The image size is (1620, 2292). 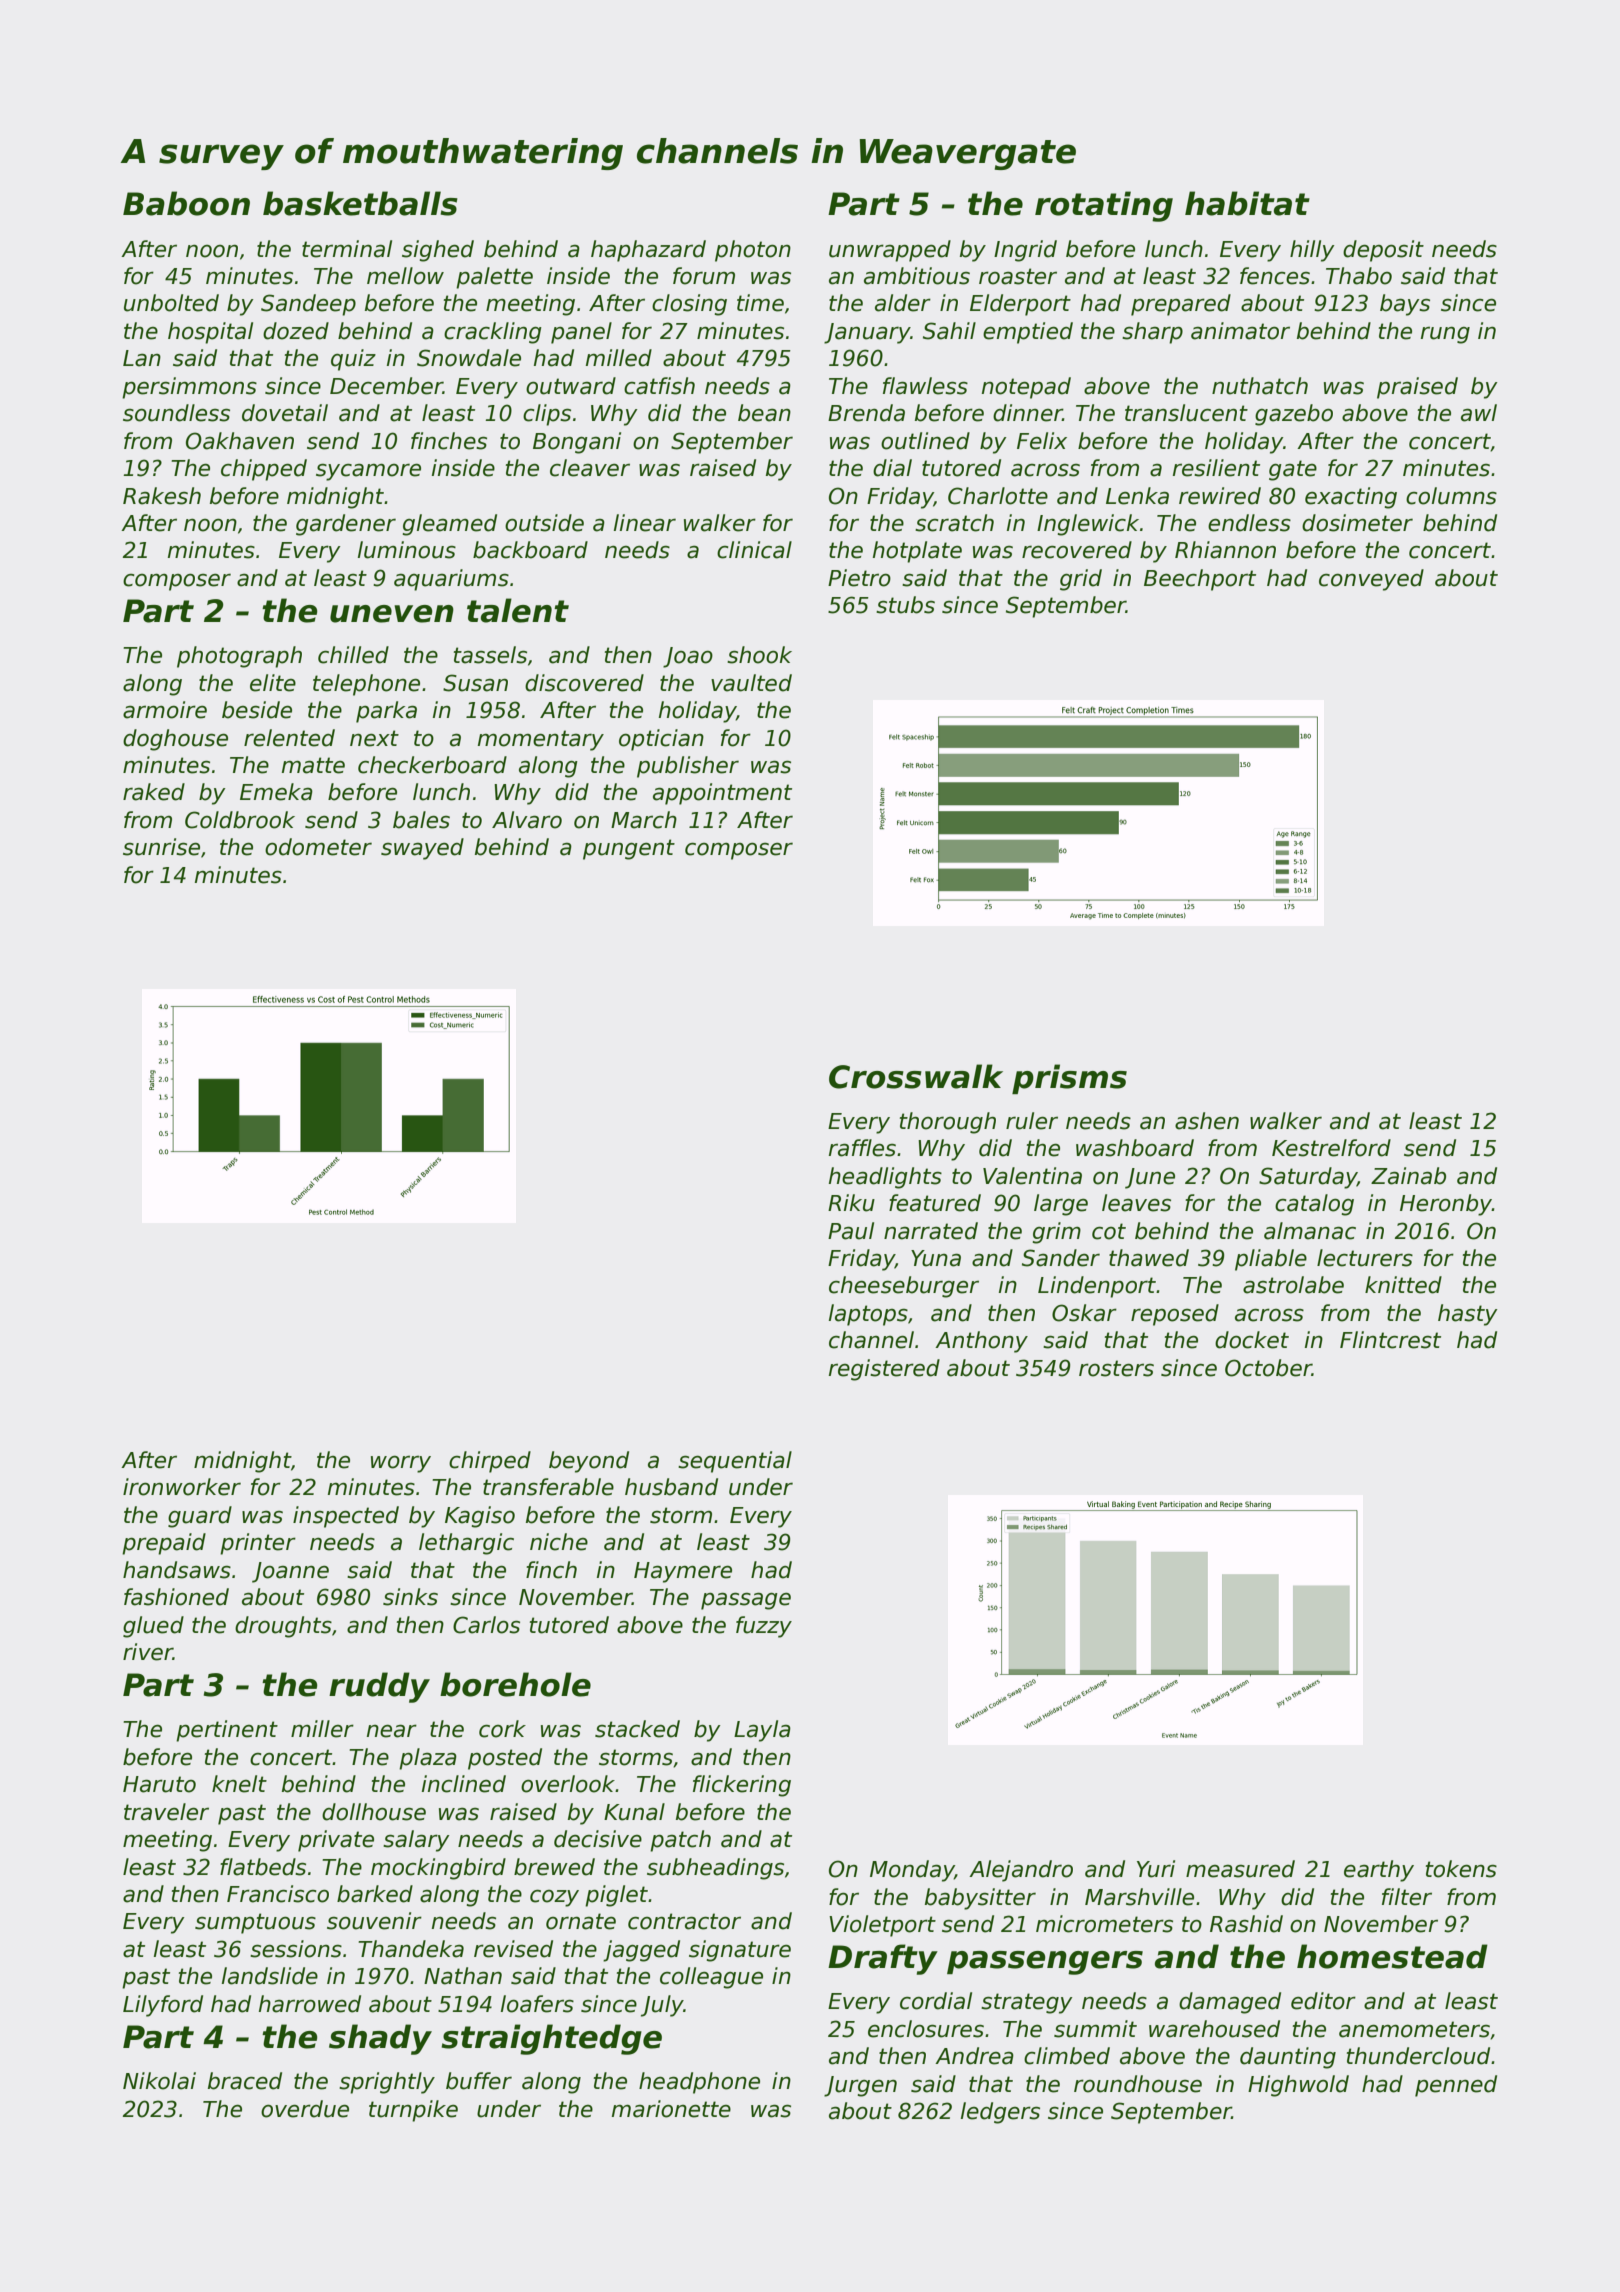 What do you see at coordinates (1456, 2086) in the image?
I see `penned` at bounding box center [1456, 2086].
